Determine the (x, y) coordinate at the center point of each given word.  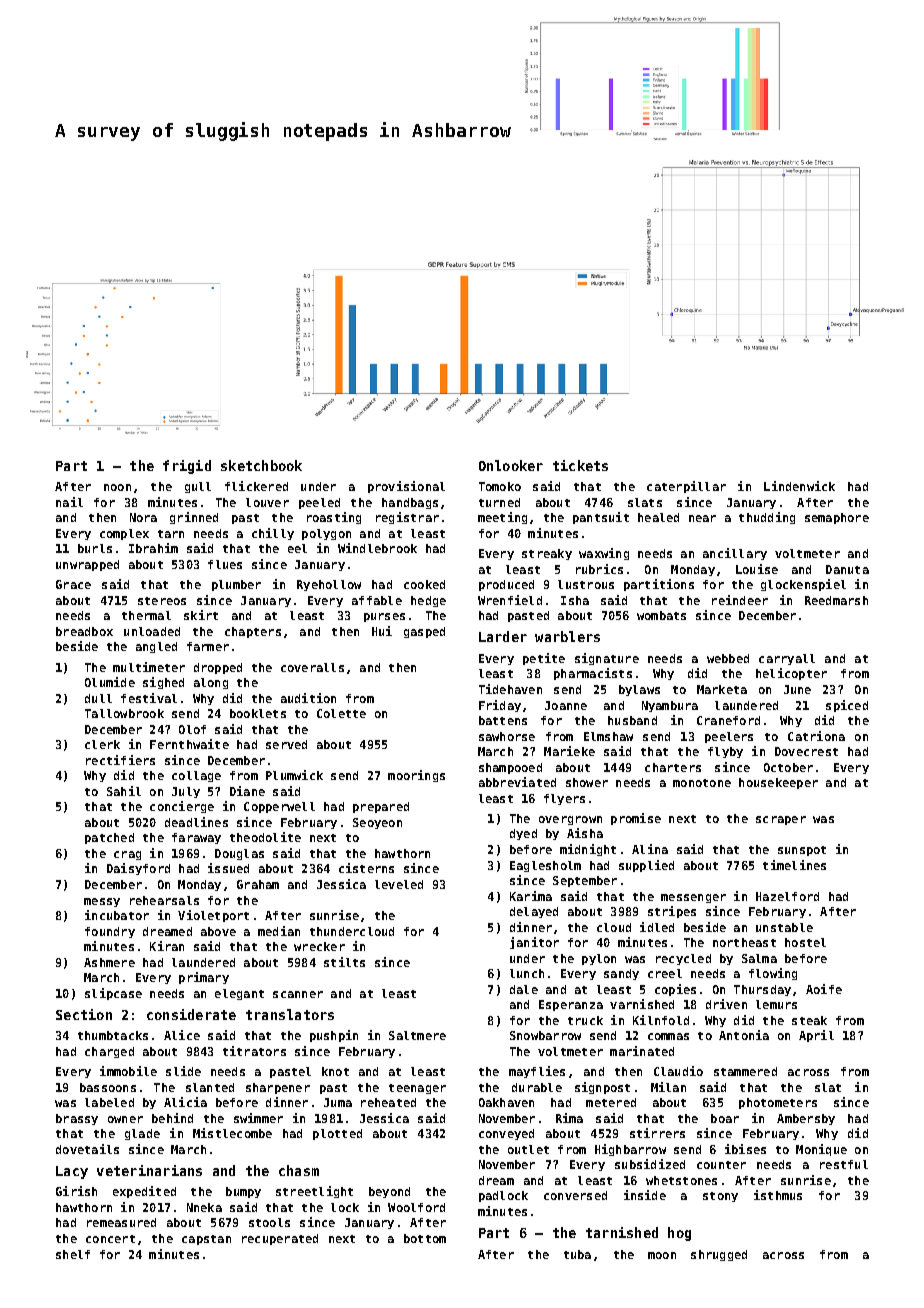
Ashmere (109, 962)
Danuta (847, 569)
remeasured (121, 1222)
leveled (399, 884)
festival (149, 698)
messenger (693, 898)
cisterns (366, 868)
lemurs (776, 1004)
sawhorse (507, 736)
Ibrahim (153, 548)
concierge (182, 807)
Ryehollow (329, 585)
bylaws (639, 690)
